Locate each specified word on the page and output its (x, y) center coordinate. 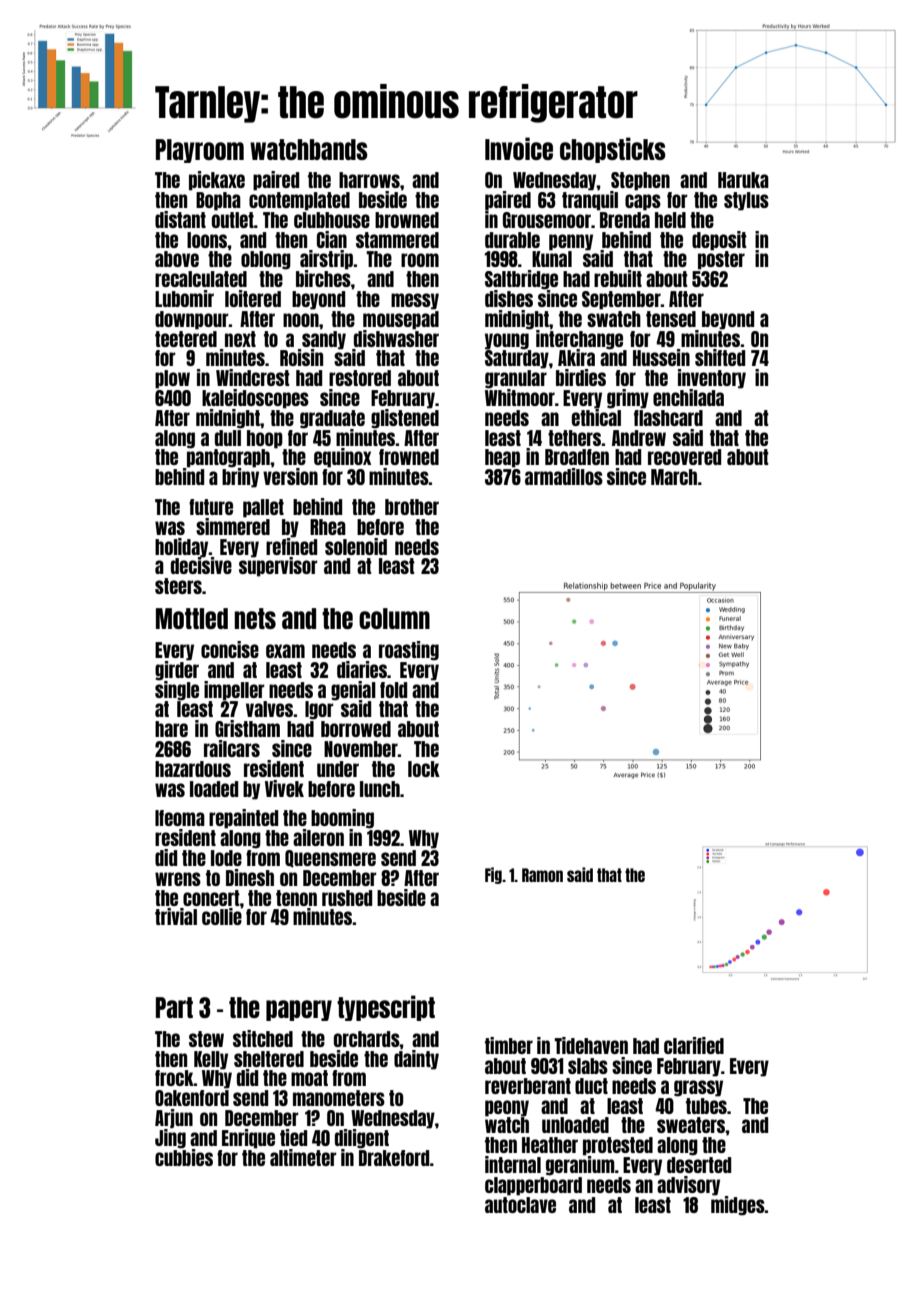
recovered (684, 457)
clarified (694, 1045)
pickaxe (217, 181)
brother (412, 507)
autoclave (520, 1205)
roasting (409, 651)
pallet (263, 508)
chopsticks (613, 150)
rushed (347, 898)
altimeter (303, 1157)
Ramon (542, 875)
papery (299, 1010)
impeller (234, 691)
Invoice (519, 148)
